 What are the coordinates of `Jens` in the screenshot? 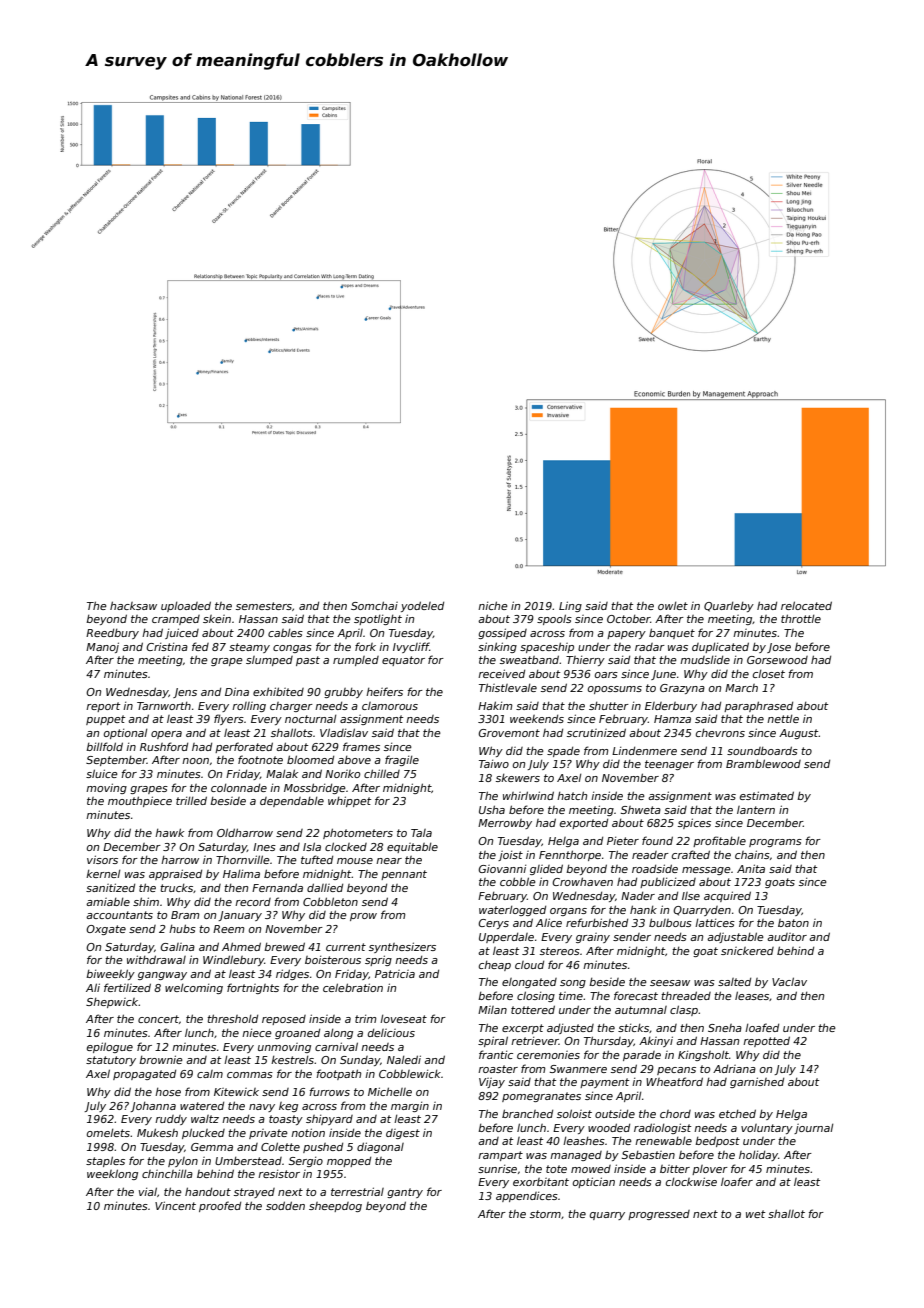 It's located at (185, 693).
